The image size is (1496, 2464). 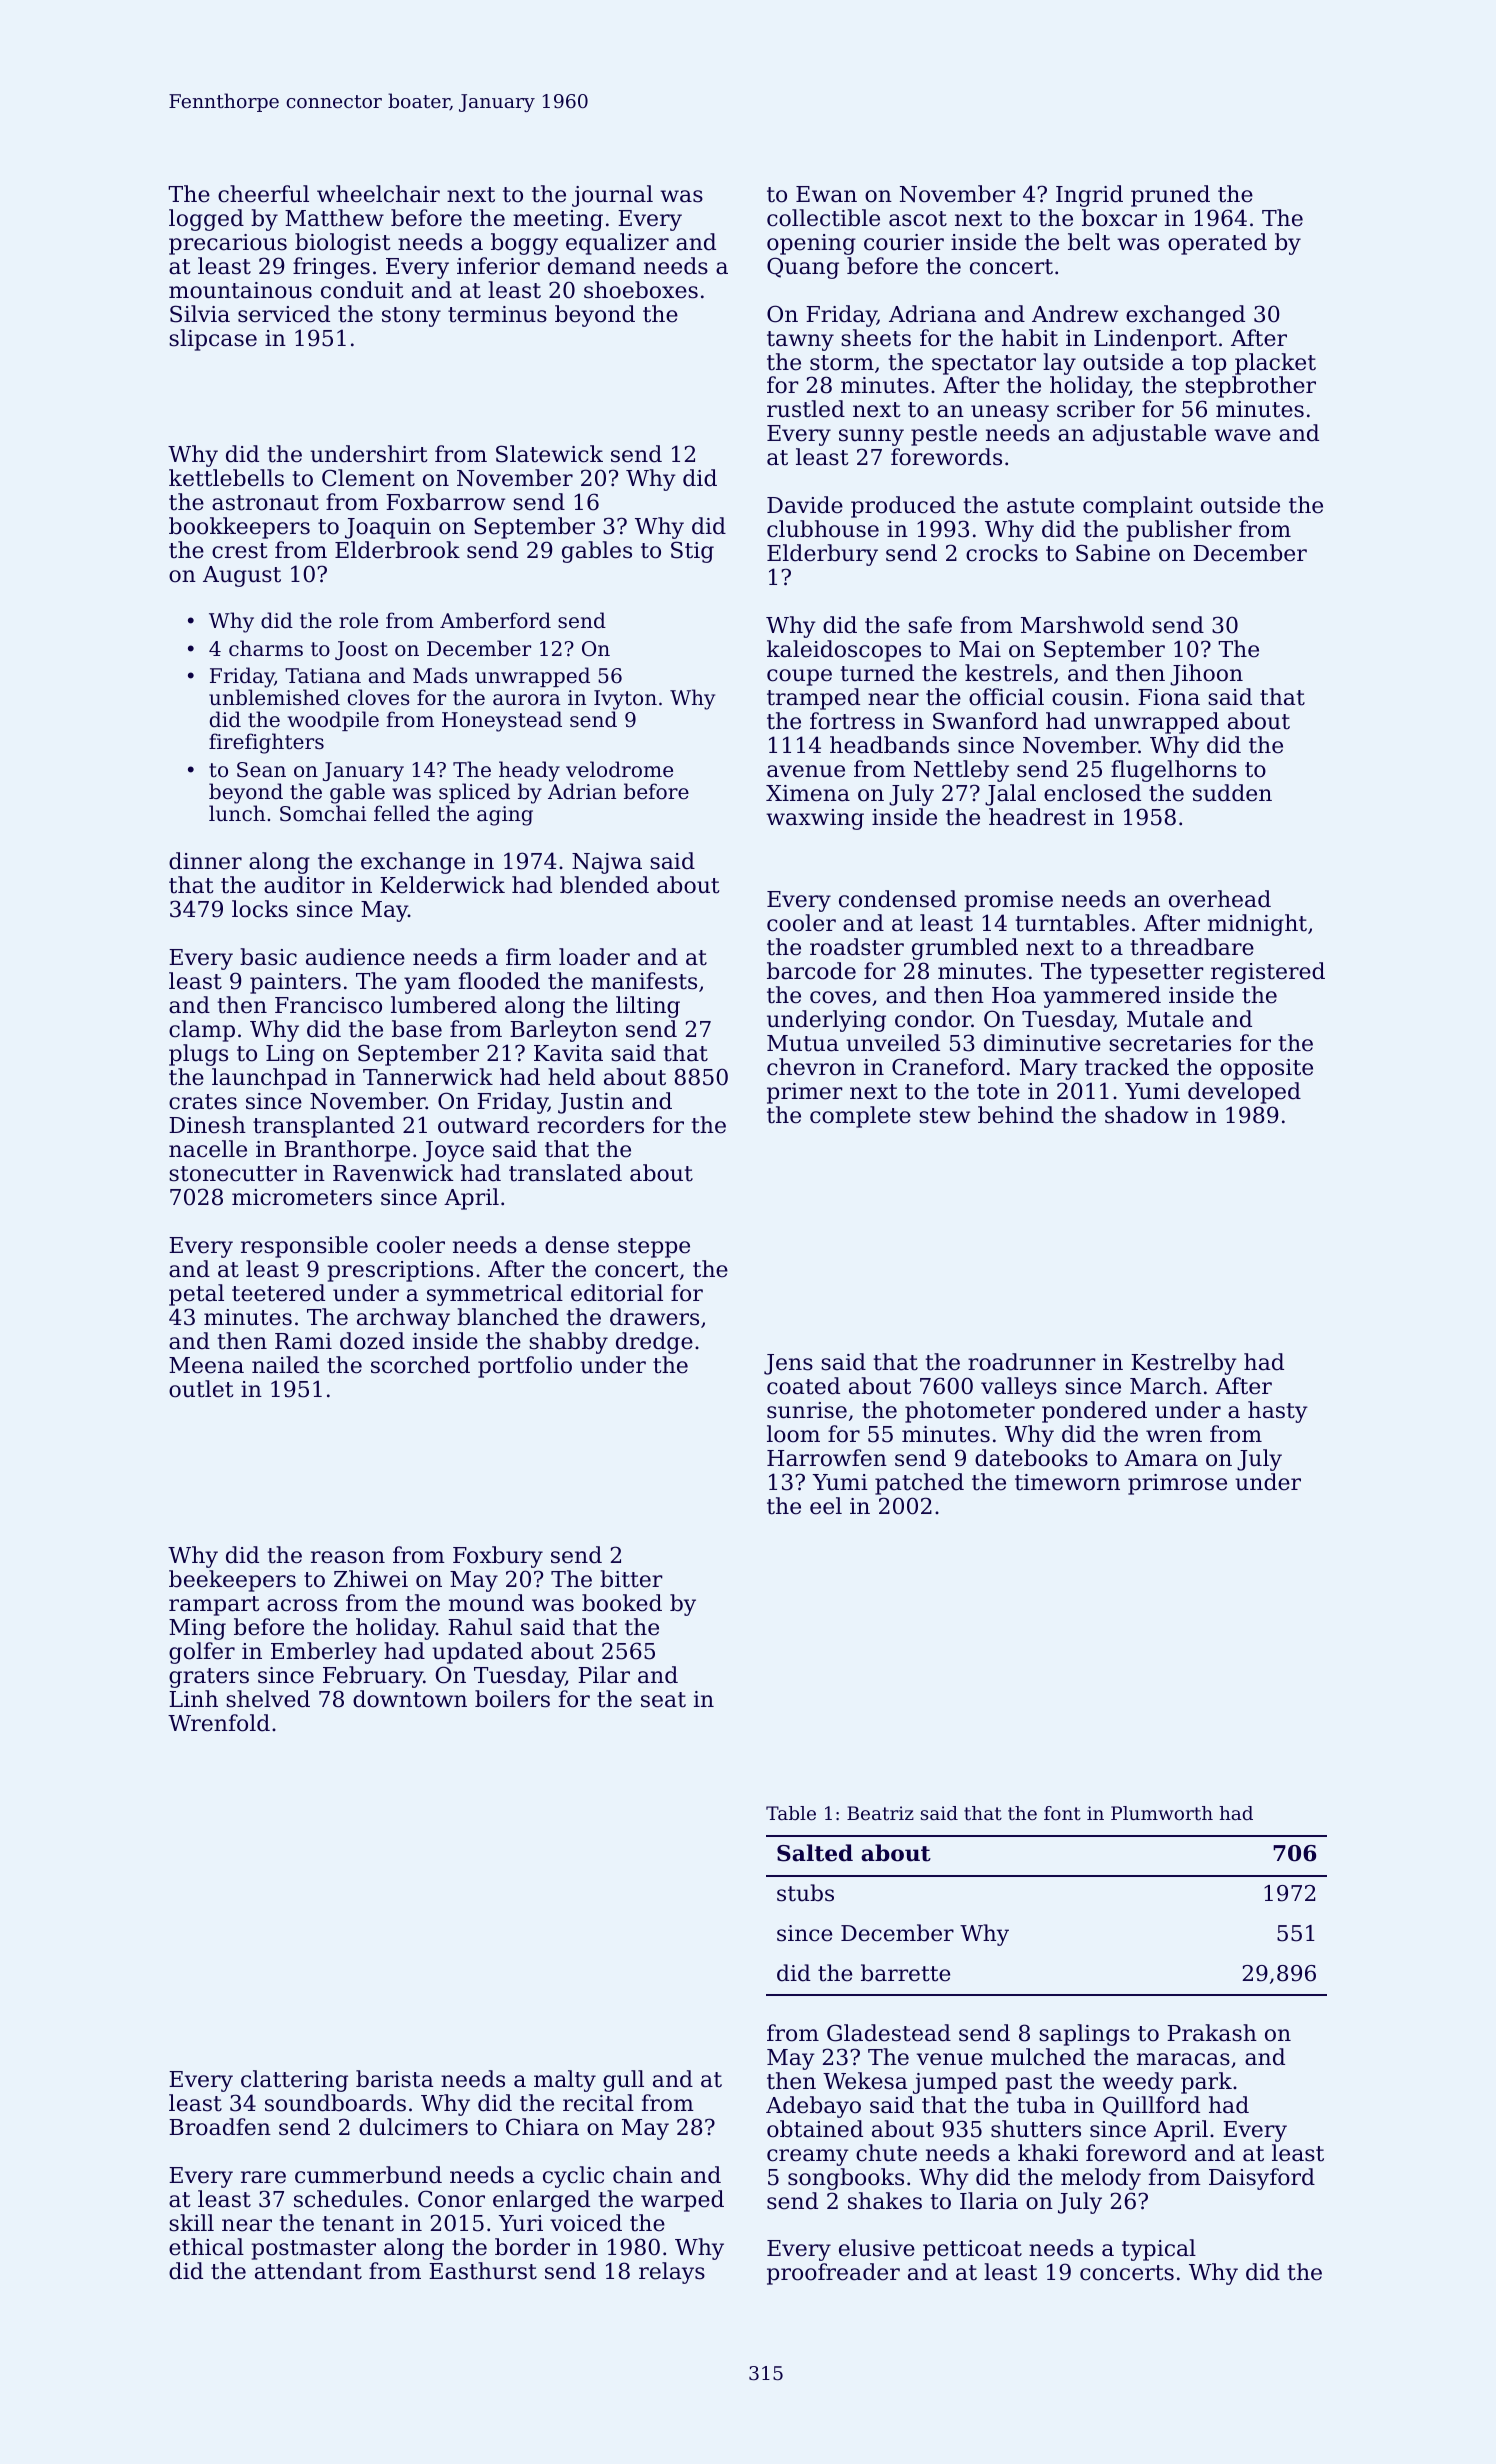 What do you see at coordinates (880, 1813) in the page?
I see `Beatriz` at bounding box center [880, 1813].
